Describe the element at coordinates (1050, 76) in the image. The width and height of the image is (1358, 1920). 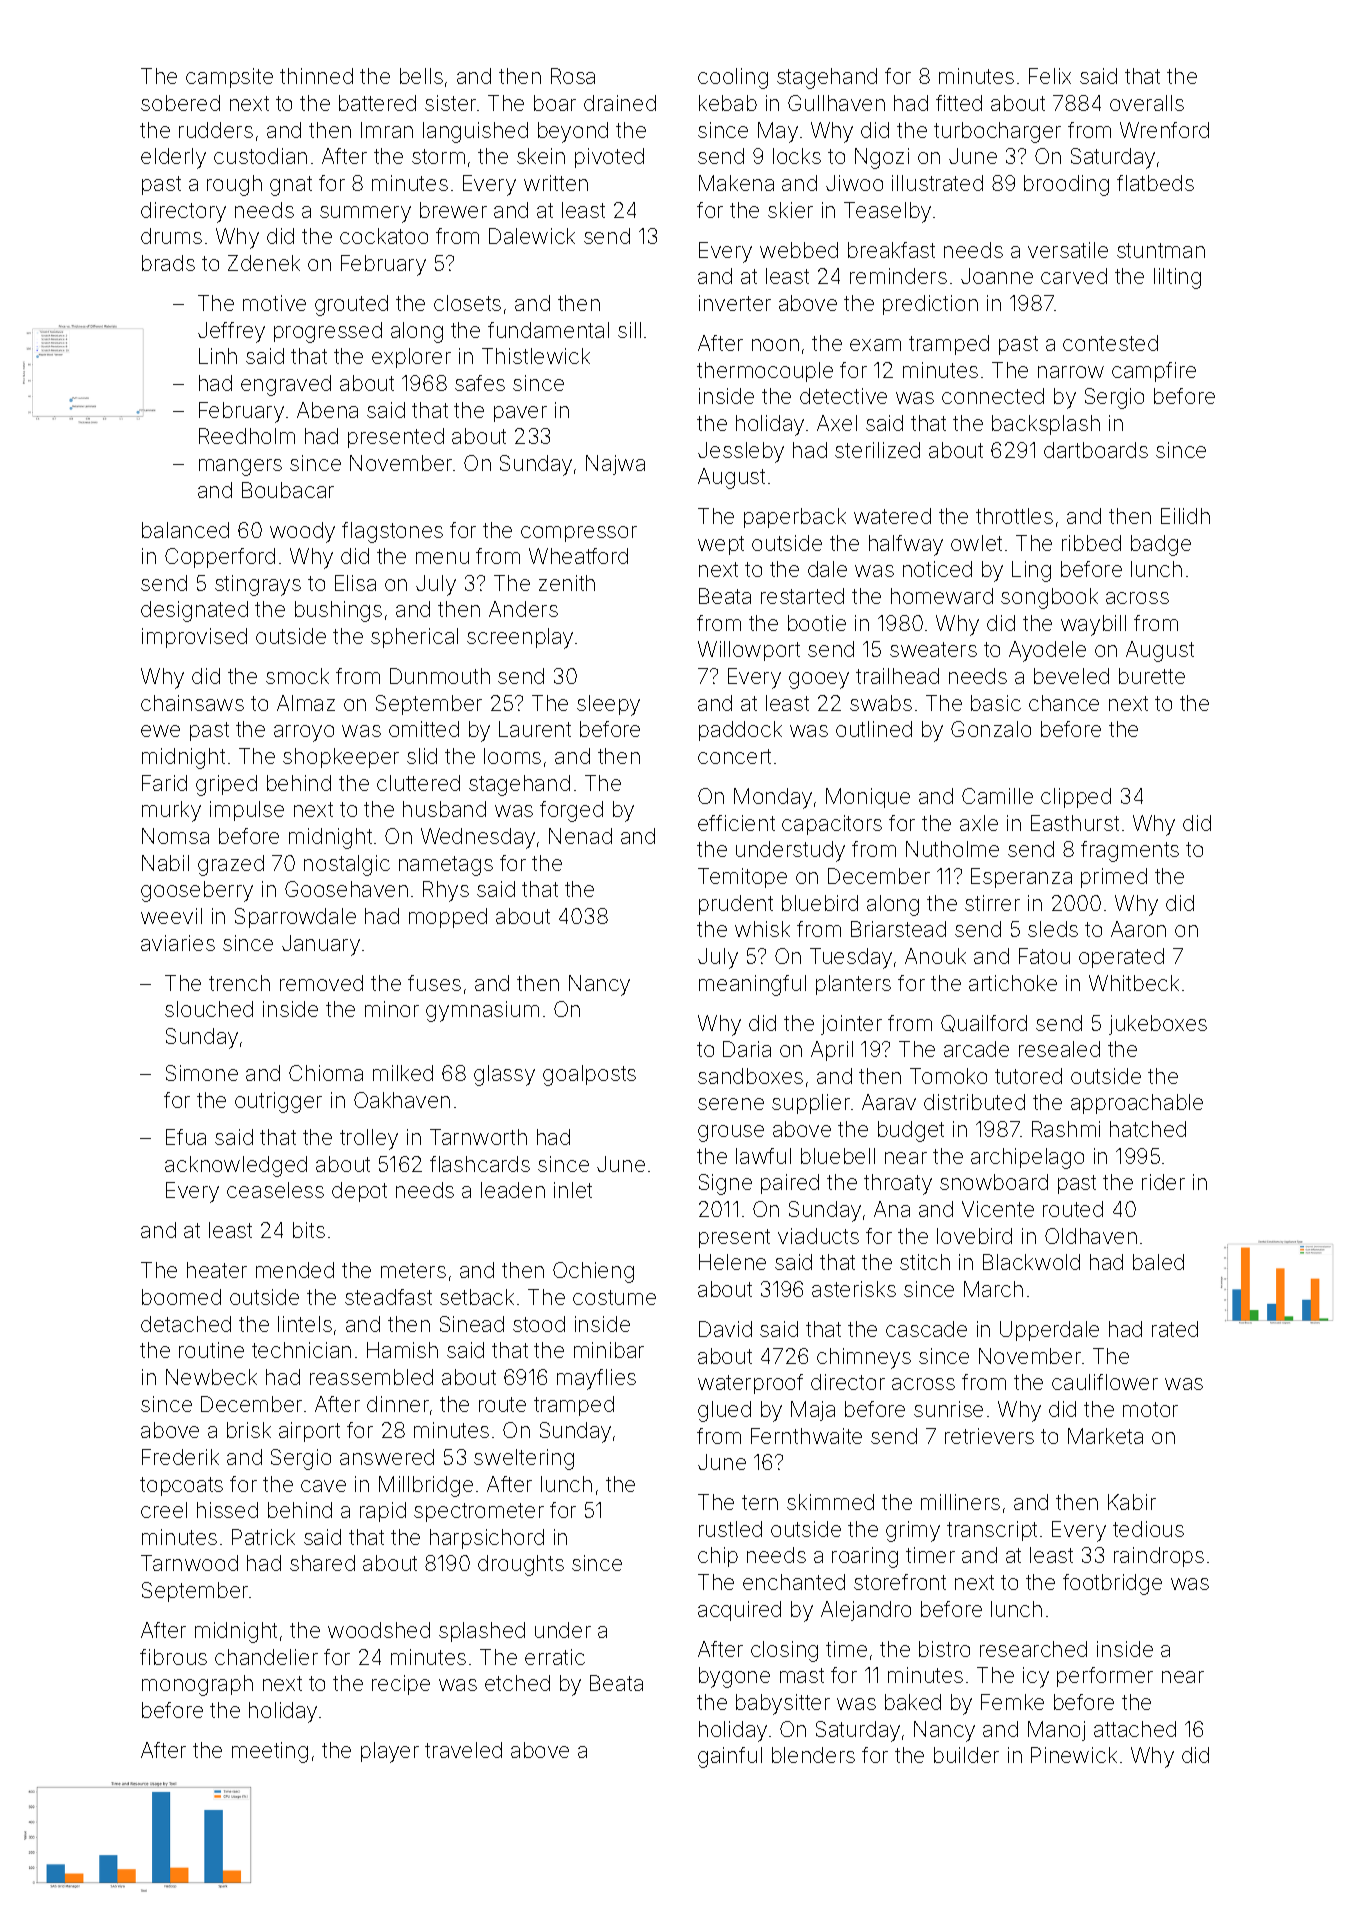
I see `Felix` at that location.
